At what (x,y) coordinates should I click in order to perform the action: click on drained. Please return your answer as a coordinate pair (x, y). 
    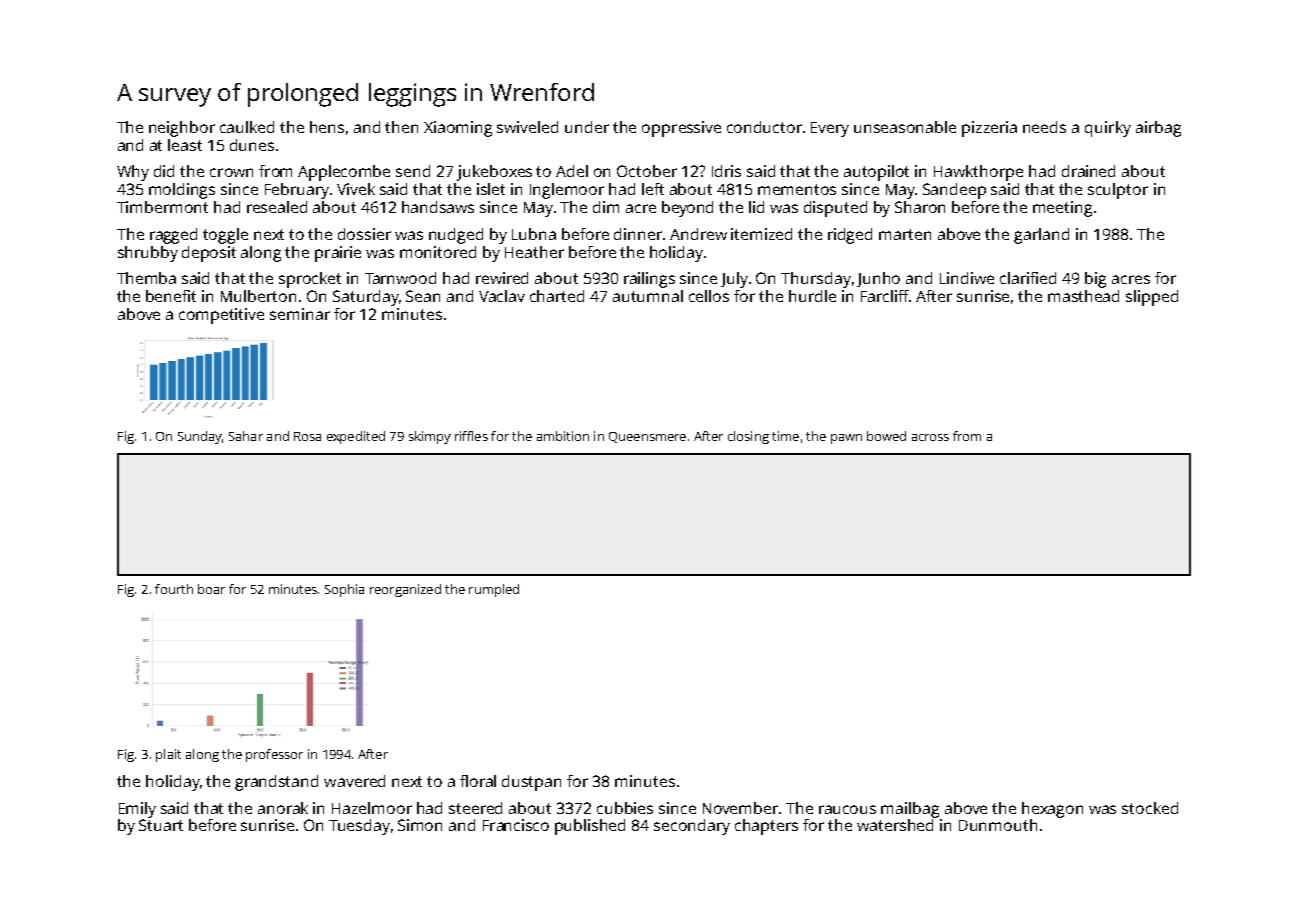
    Looking at the image, I should click on (1088, 171).
